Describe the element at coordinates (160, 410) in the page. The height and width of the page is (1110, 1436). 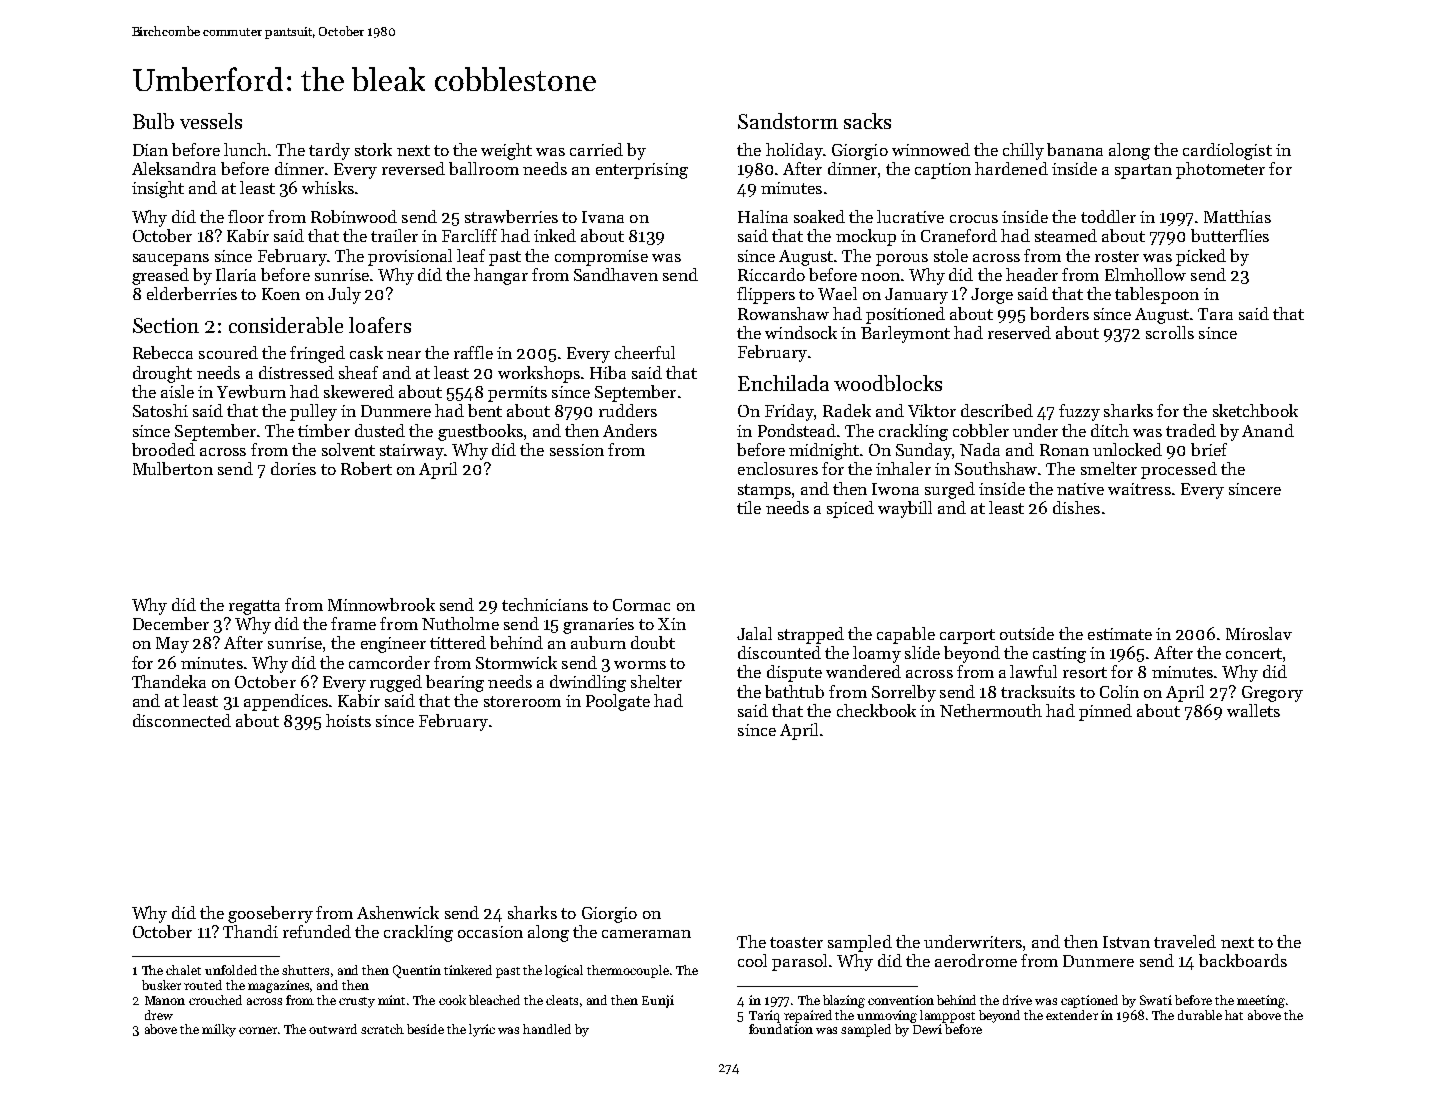
I see `Satoshi` at that location.
